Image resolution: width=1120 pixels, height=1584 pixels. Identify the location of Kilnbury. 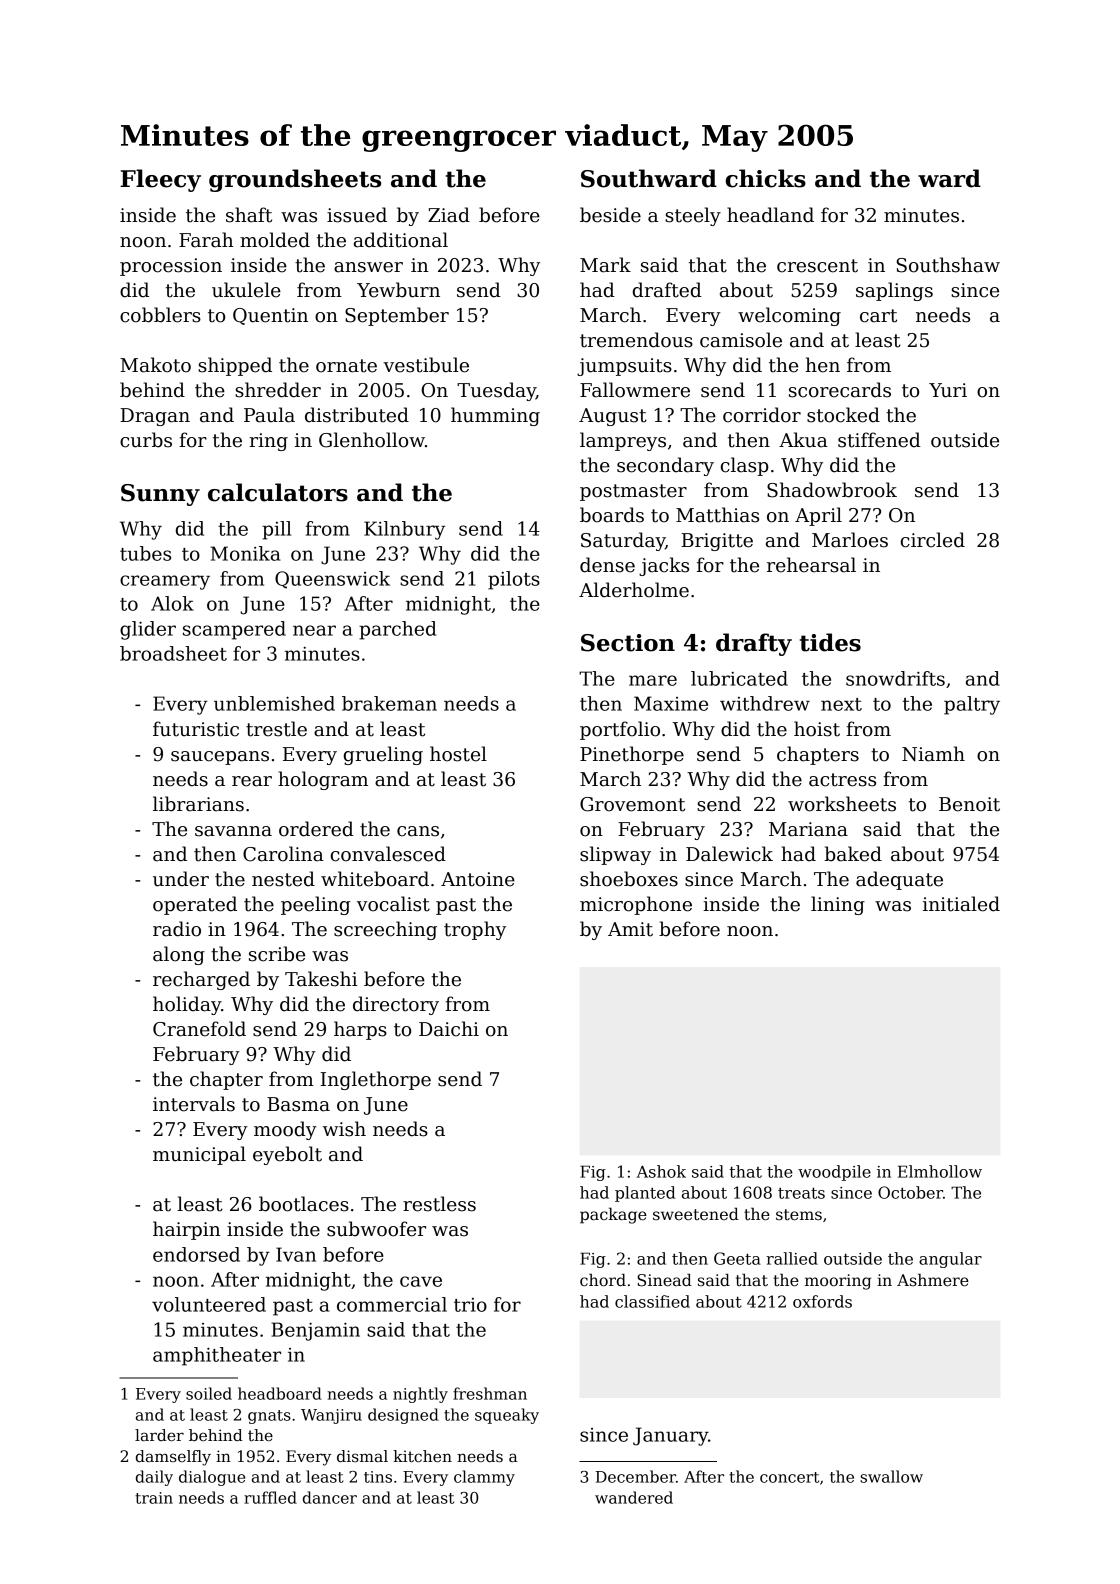
(404, 530).
